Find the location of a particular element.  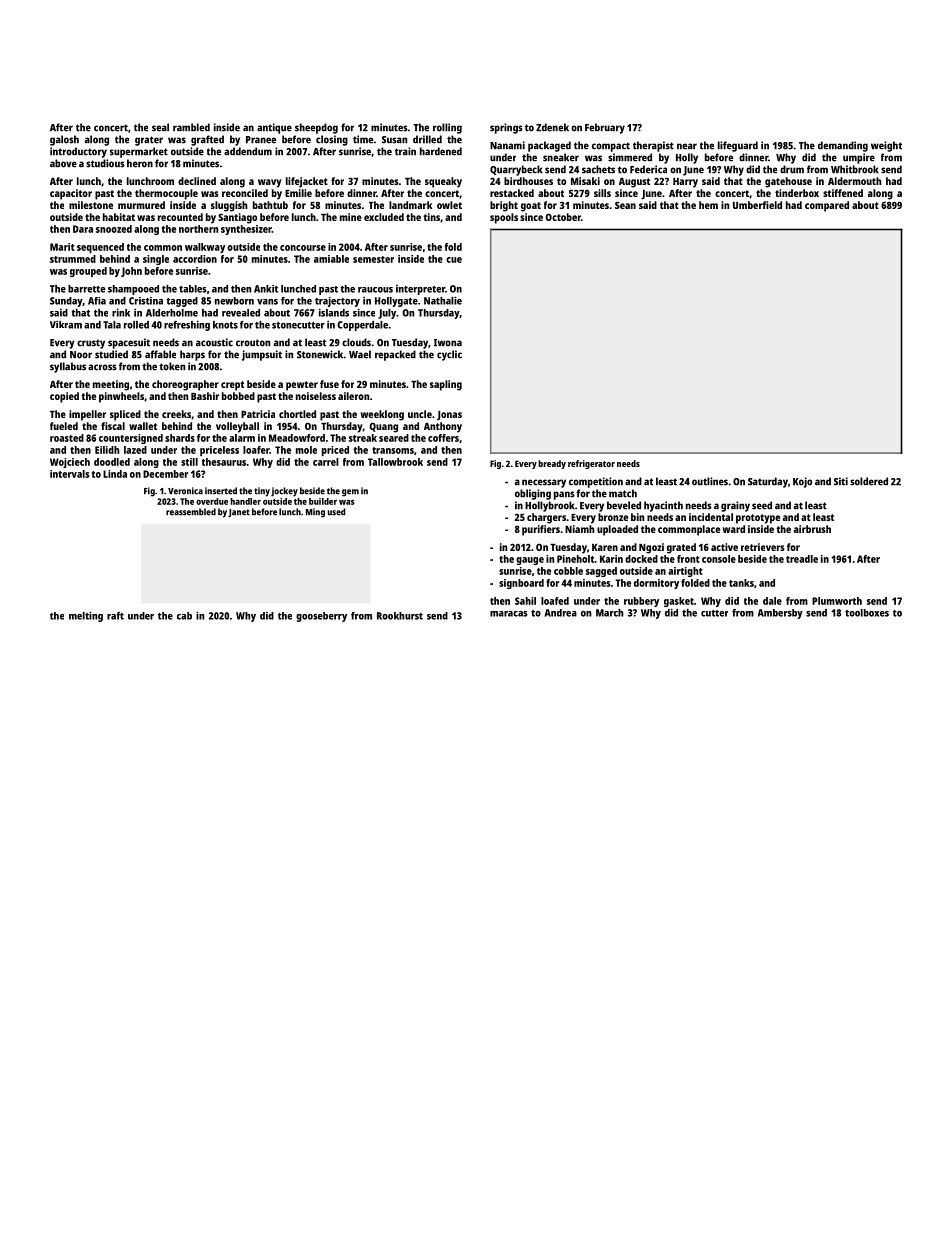

cobble is located at coordinates (568, 571).
